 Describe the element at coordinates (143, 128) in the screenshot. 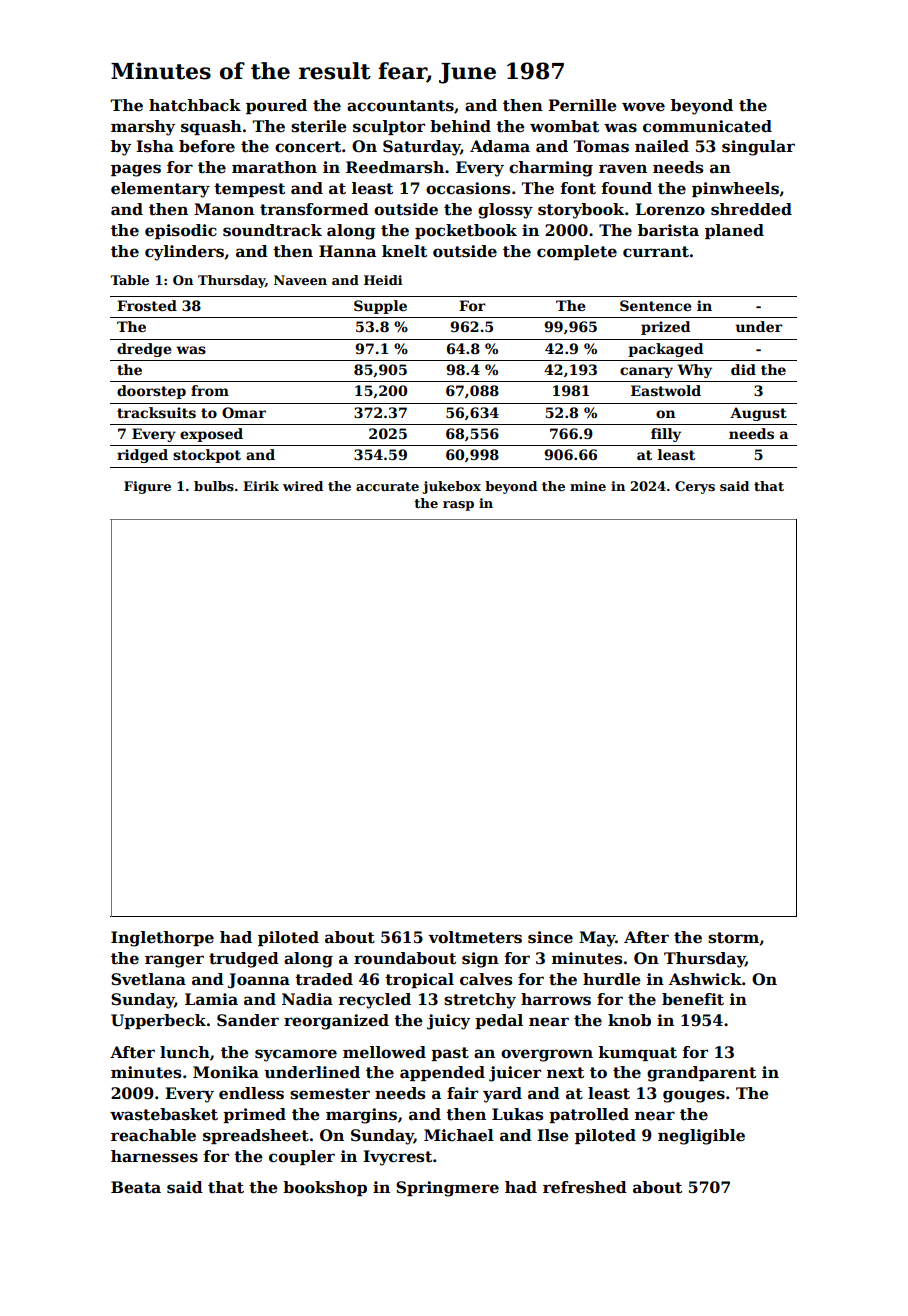

I see `marshy` at that location.
